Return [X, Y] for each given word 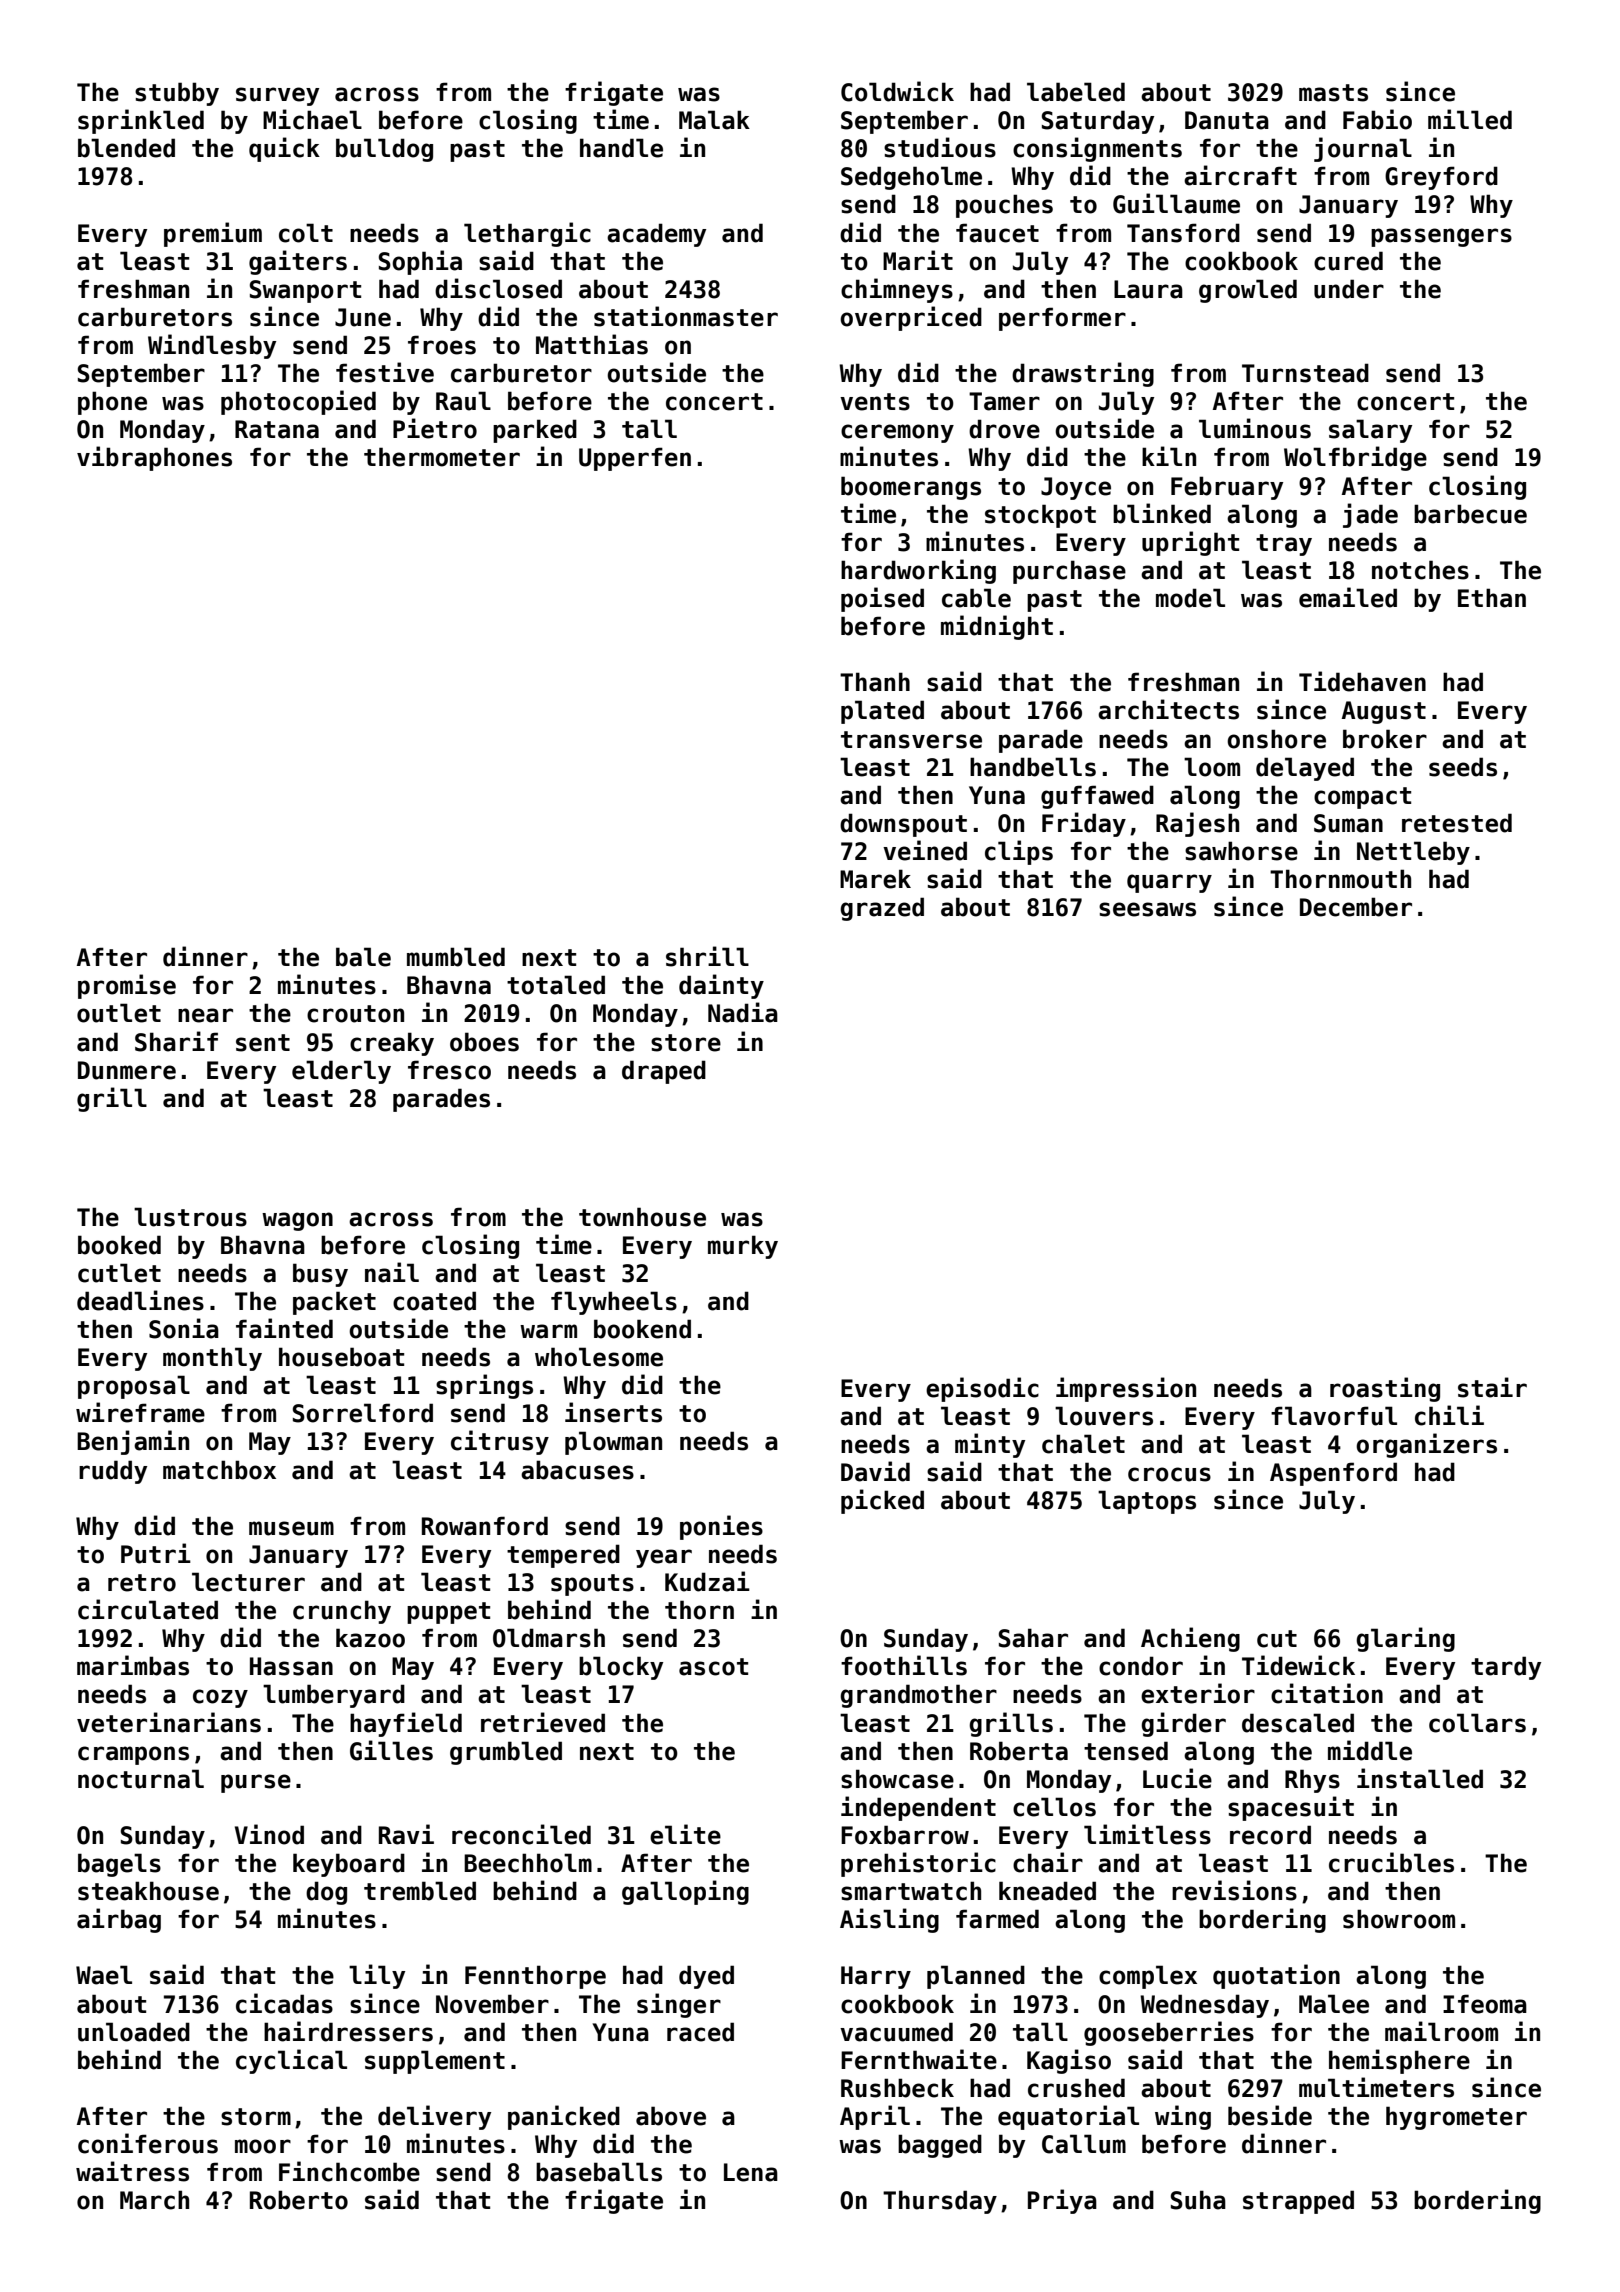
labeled [1076, 92]
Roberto [299, 2200]
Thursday [940, 2202]
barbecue [1470, 514]
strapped [1298, 2202]
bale [363, 957]
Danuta [1227, 120]
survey [277, 96]
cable [976, 598]
